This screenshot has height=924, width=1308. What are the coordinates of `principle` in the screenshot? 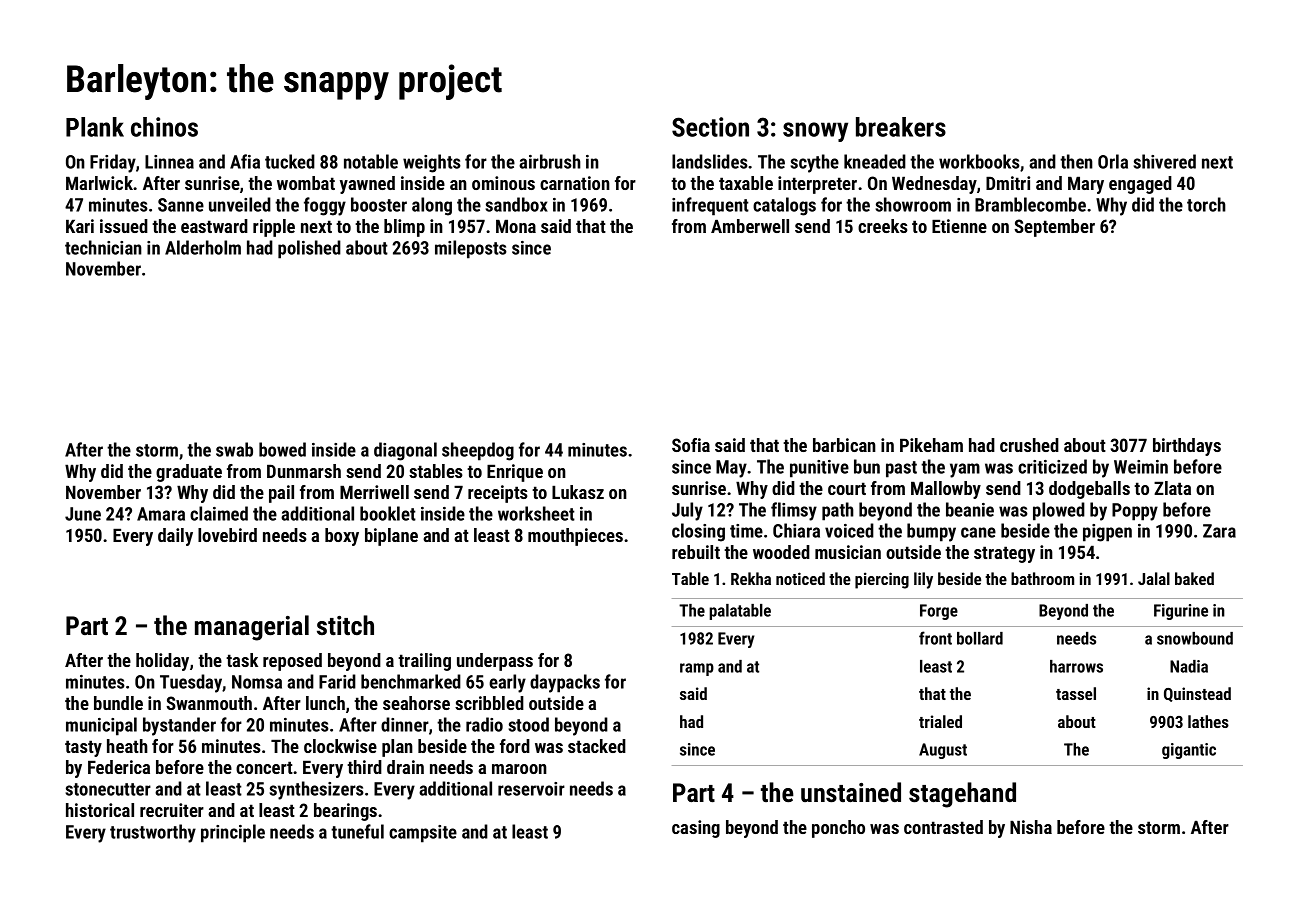 It's located at (233, 833).
